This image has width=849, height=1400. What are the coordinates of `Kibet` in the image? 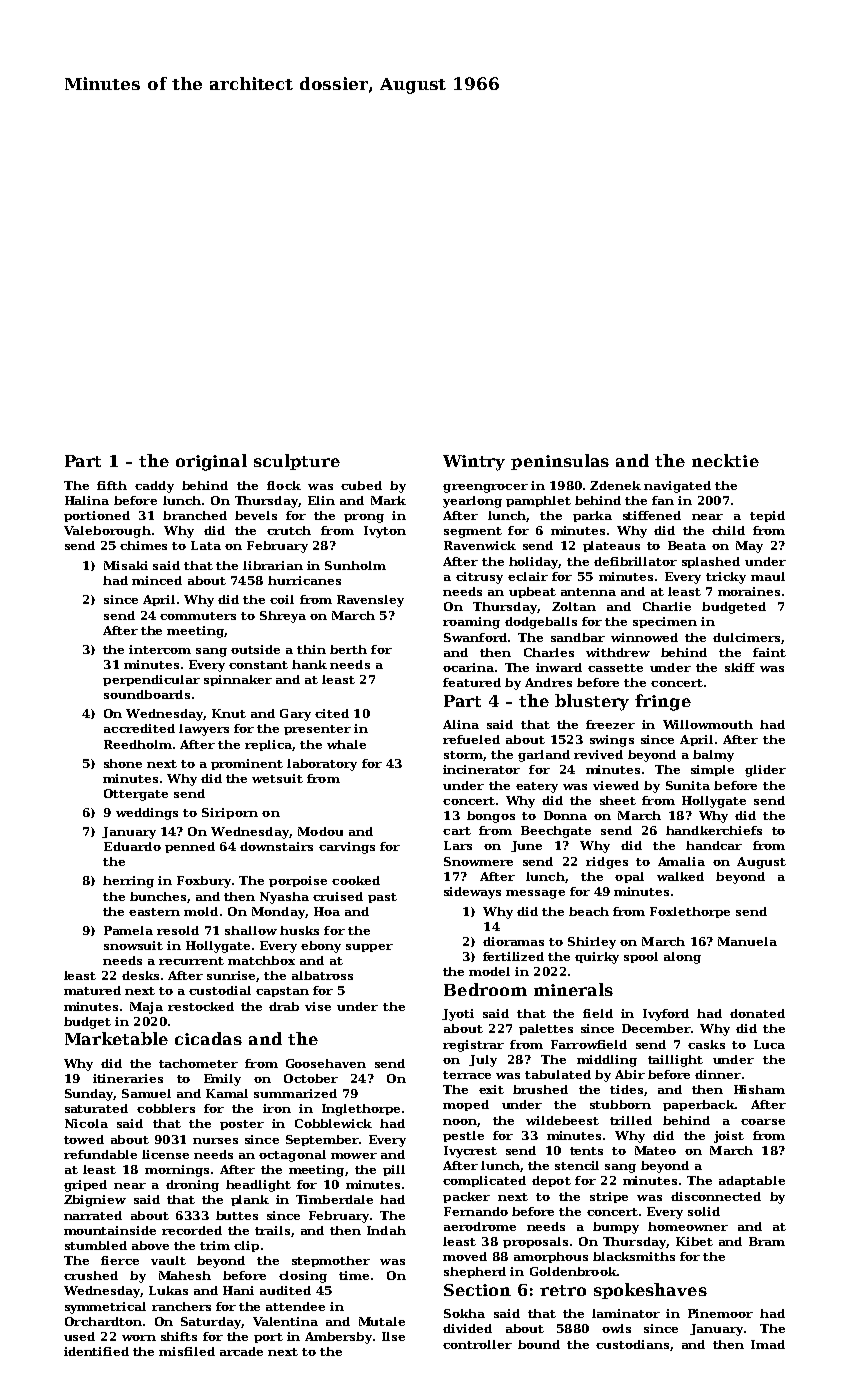 It's located at (694, 1241).
